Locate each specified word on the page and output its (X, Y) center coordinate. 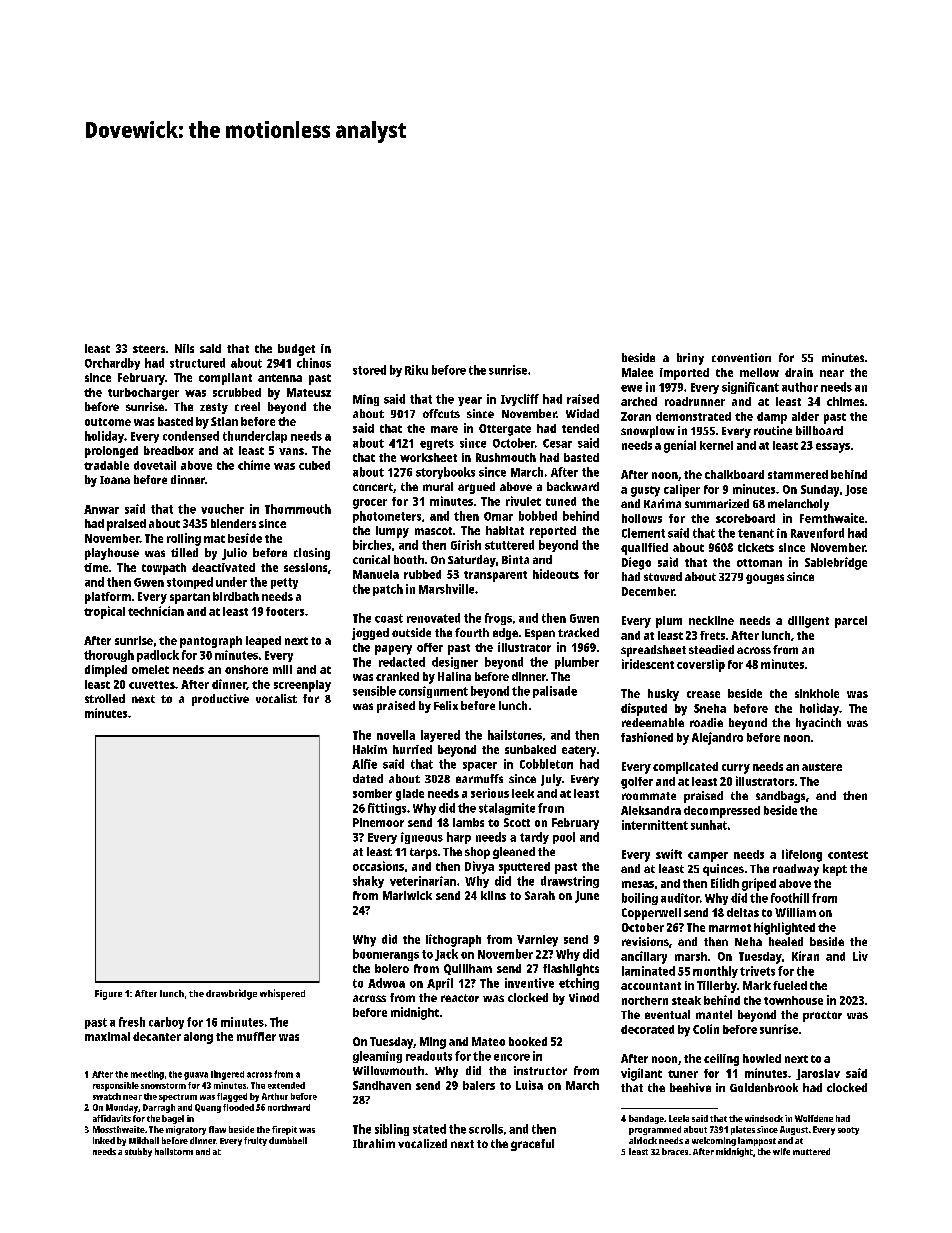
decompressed (722, 812)
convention (741, 357)
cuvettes (152, 685)
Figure (108, 995)
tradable (106, 465)
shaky (368, 882)
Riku (416, 370)
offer (430, 647)
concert (373, 487)
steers (149, 349)
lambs (468, 822)
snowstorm (163, 1086)
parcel (851, 622)
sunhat (709, 825)
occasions (378, 866)
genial (680, 446)
